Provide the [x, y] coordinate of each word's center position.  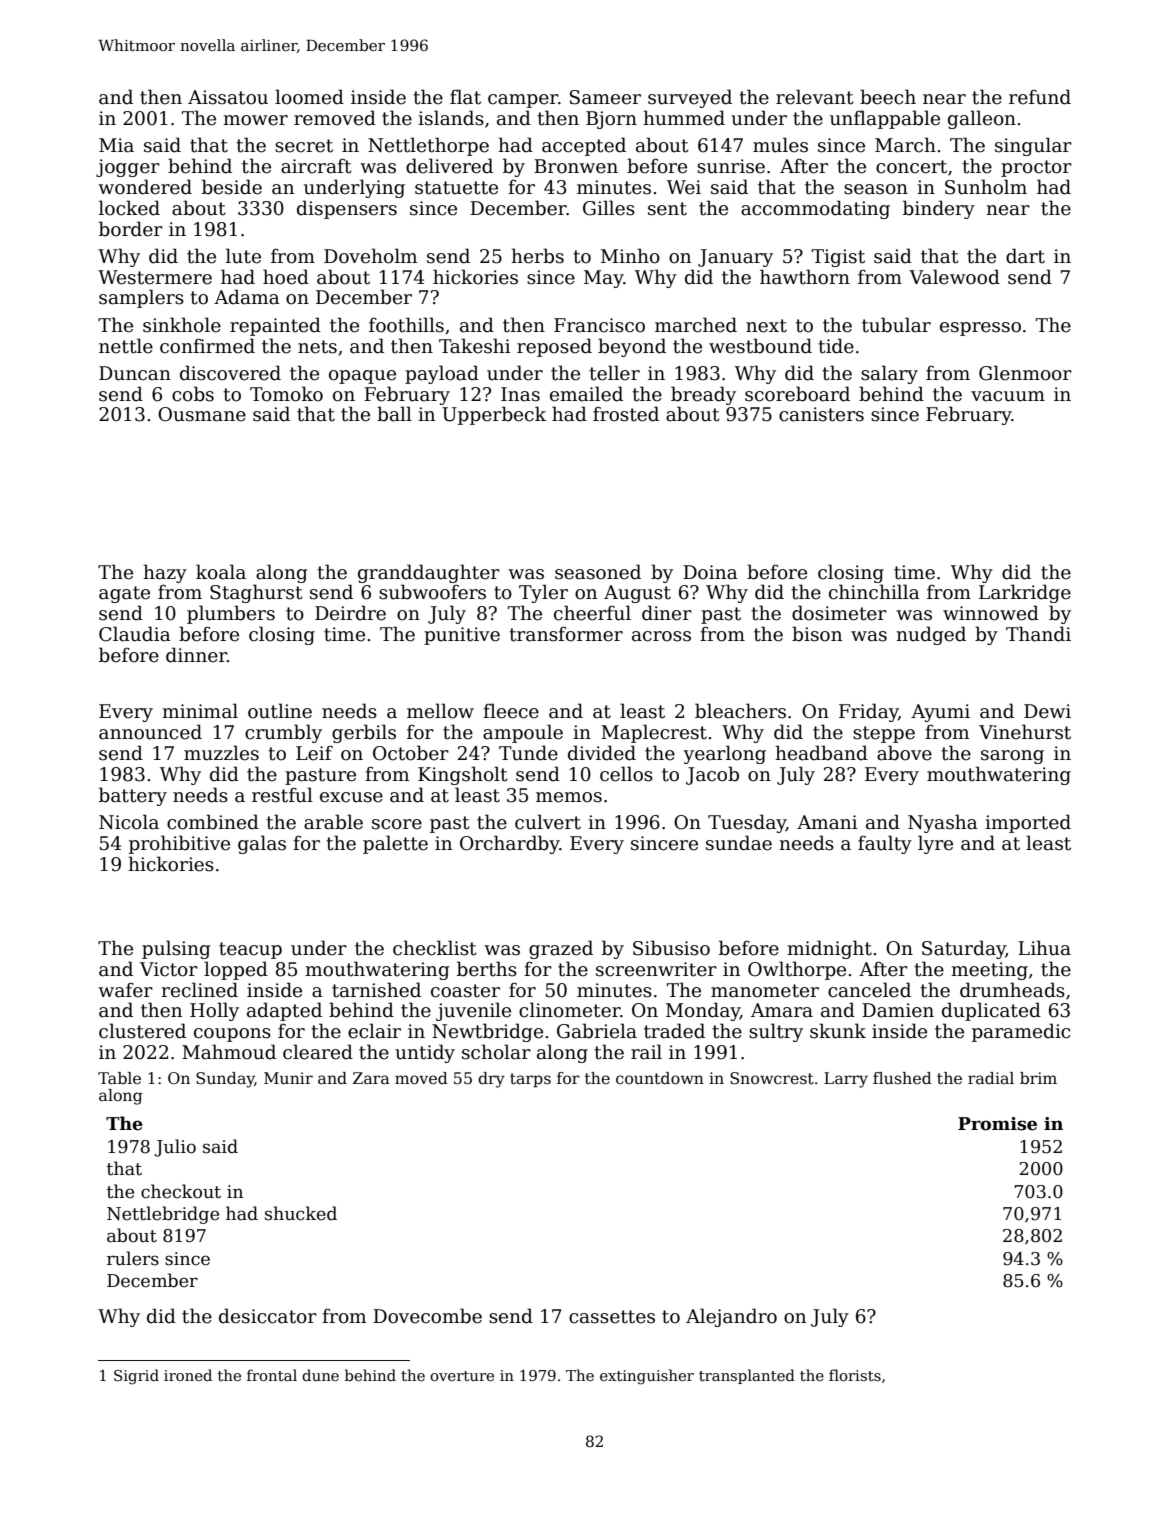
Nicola [129, 822]
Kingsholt [463, 775]
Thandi [1038, 634]
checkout [181, 1191]
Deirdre [350, 613]
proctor [1036, 168]
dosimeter [839, 613]
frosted [626, 414]
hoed [286, 277]
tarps [530, 1080]
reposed [554, 347]
